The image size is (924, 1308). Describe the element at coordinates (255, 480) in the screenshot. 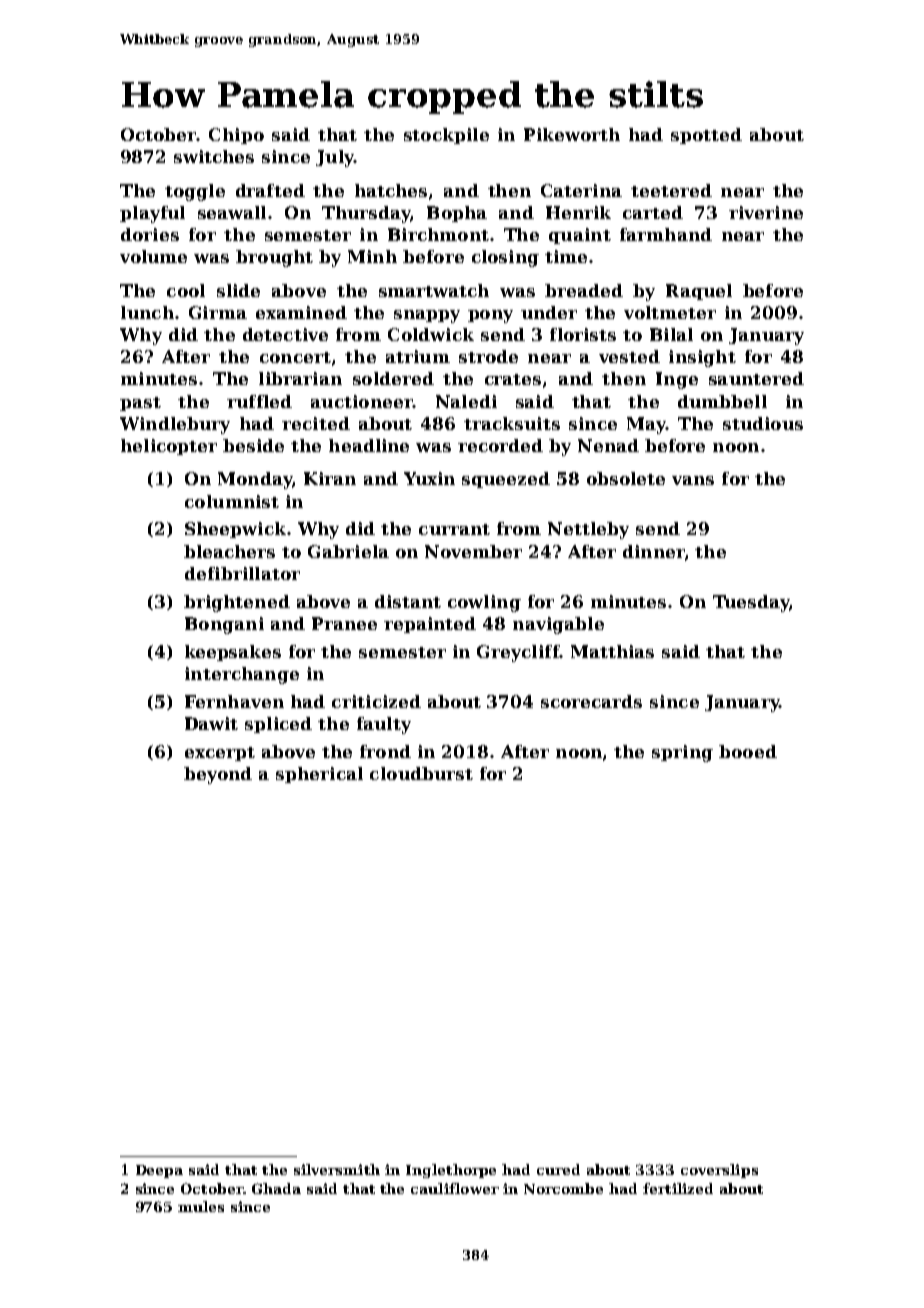

I see `Monday` at that location.
